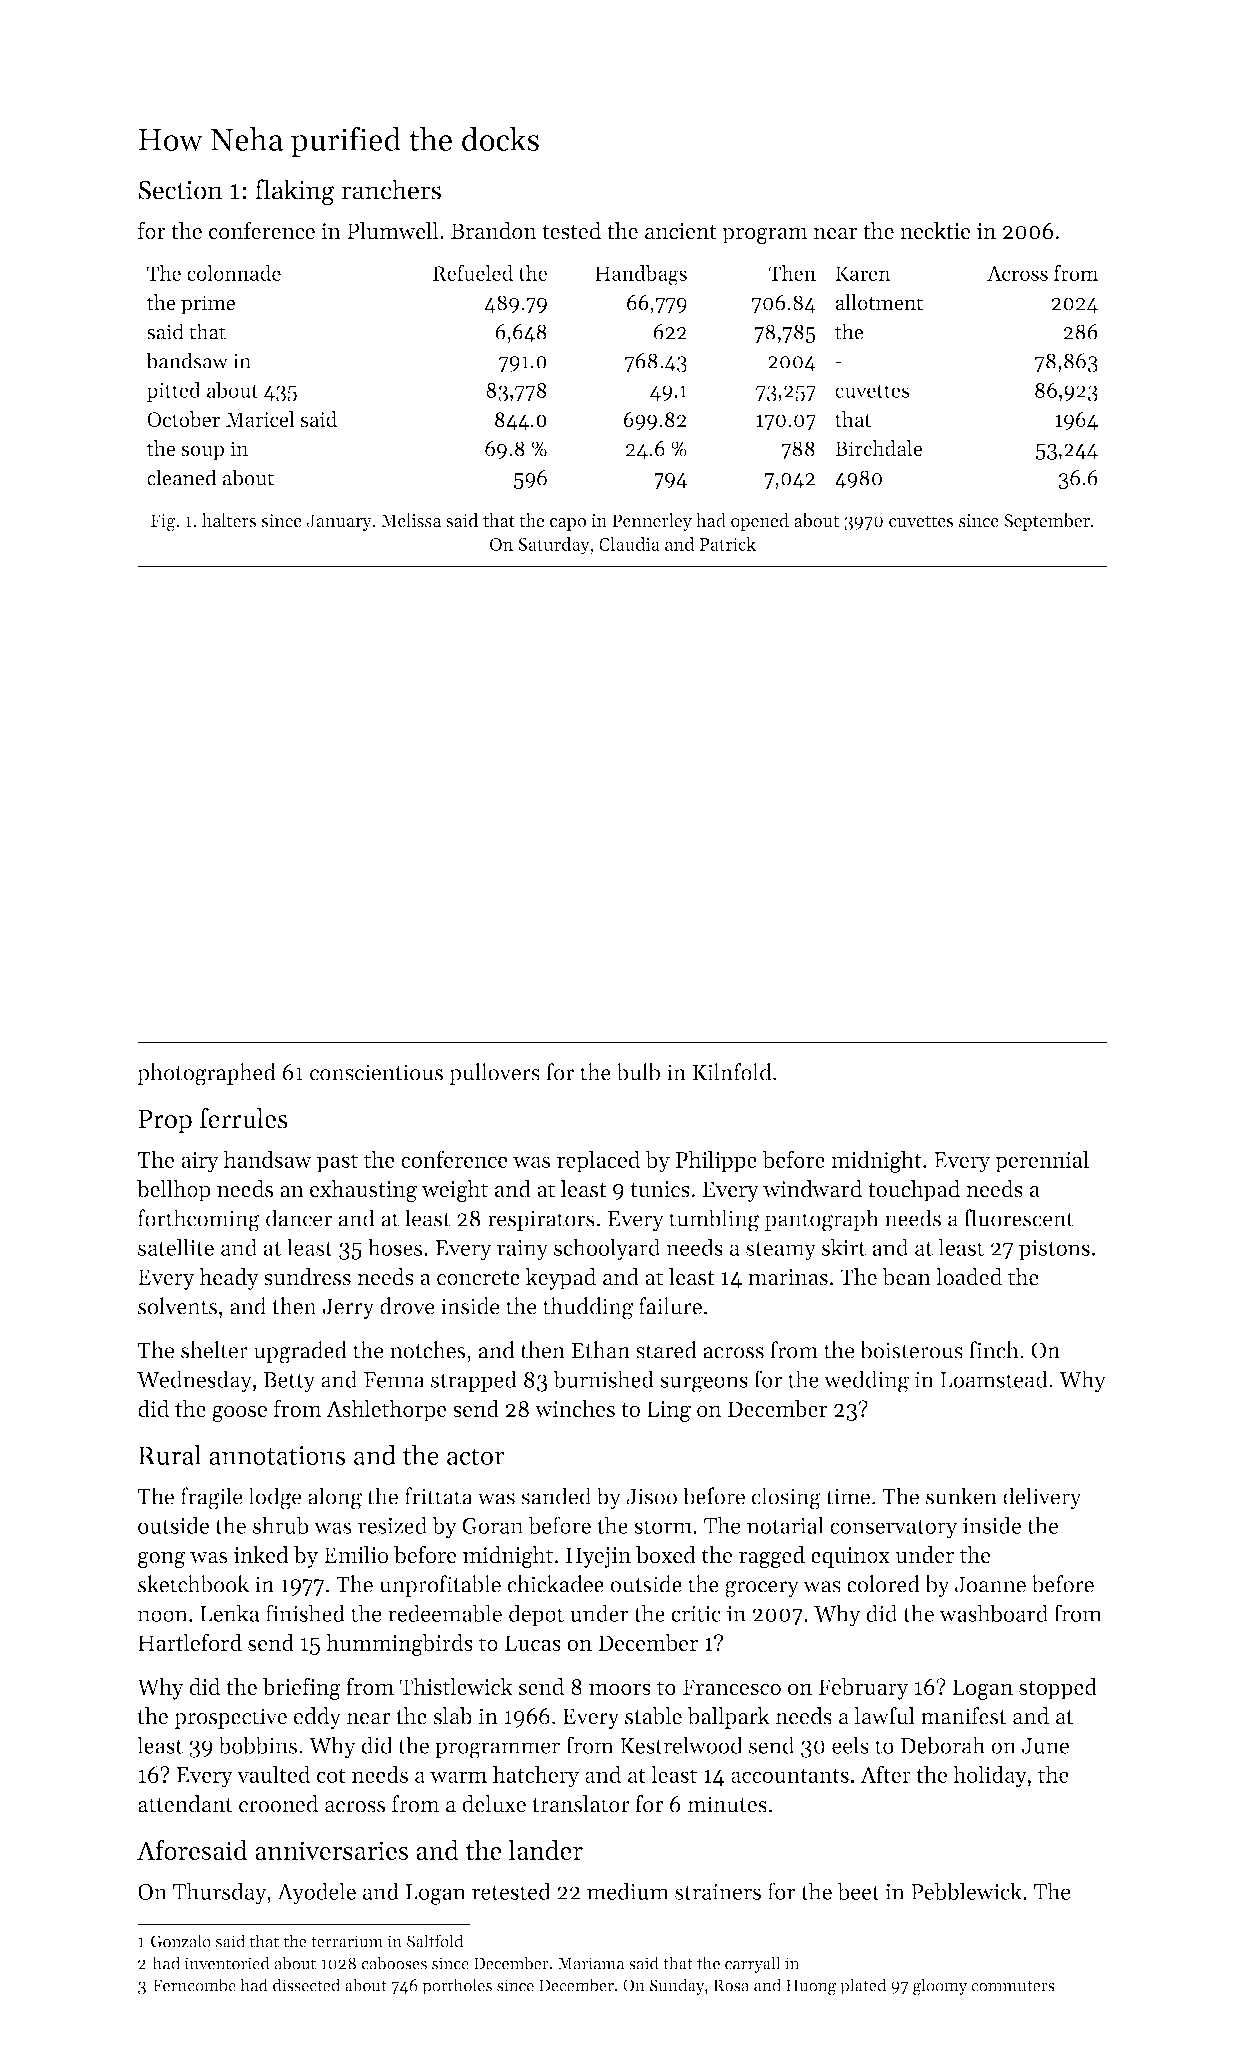 Image resolution: width=1245 pixels, height=2050 pixels. What do you see at coordinates (339, 522) in the document?
I see `January` at bounding box center [339, 522].
